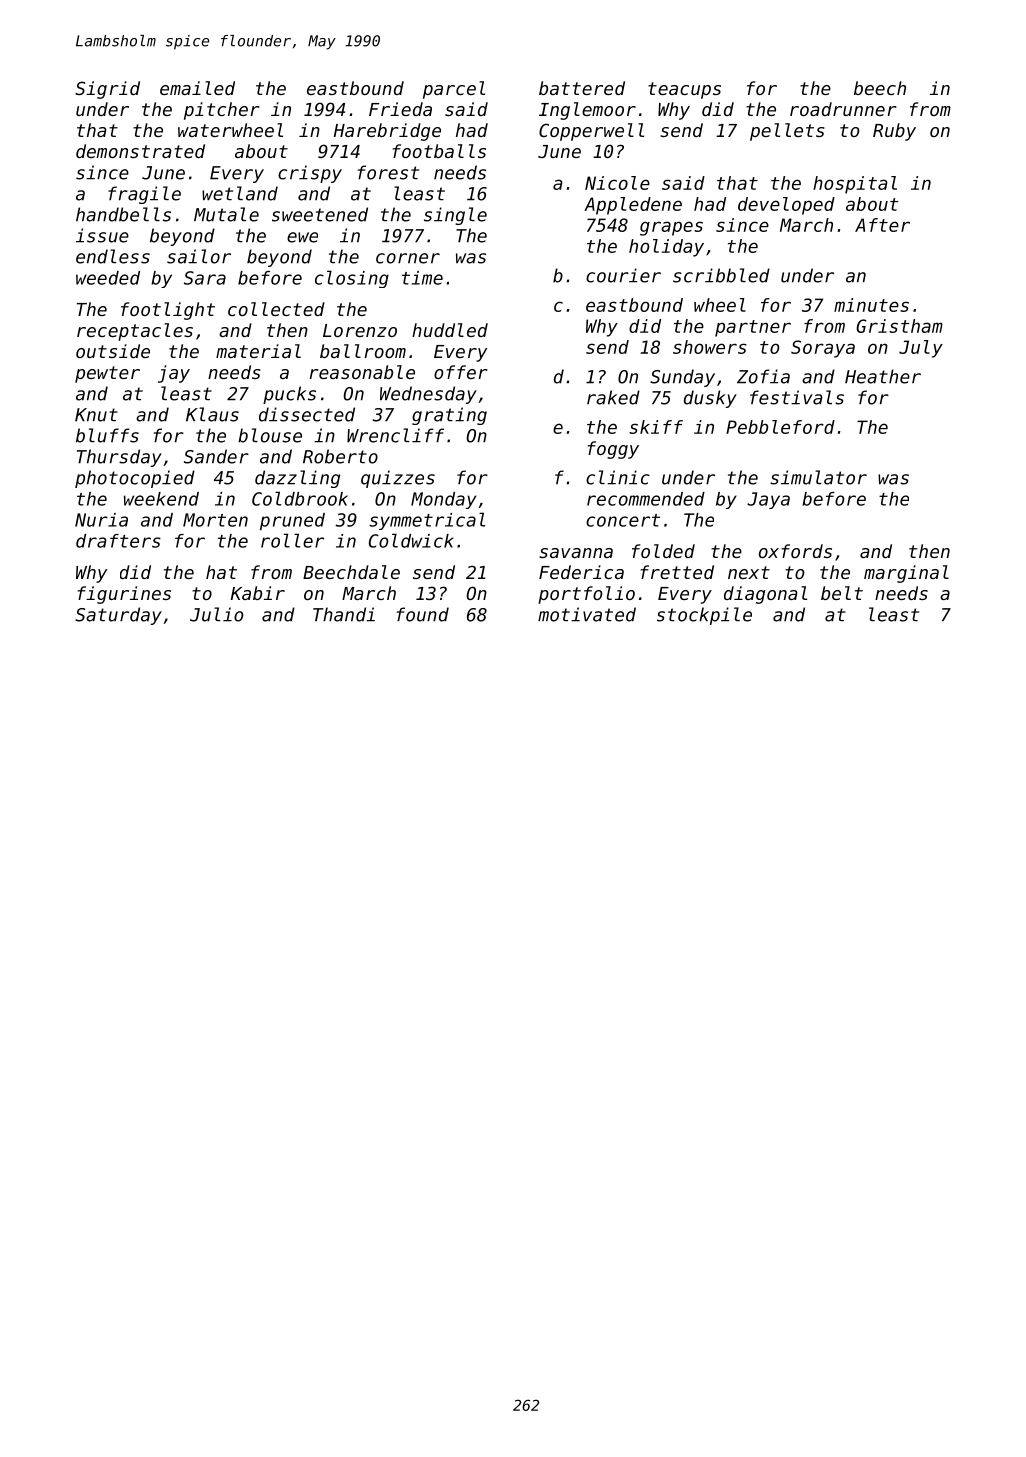 The width and height of the page is (1026, 1457). I want to click on found, so click(423, 614).
